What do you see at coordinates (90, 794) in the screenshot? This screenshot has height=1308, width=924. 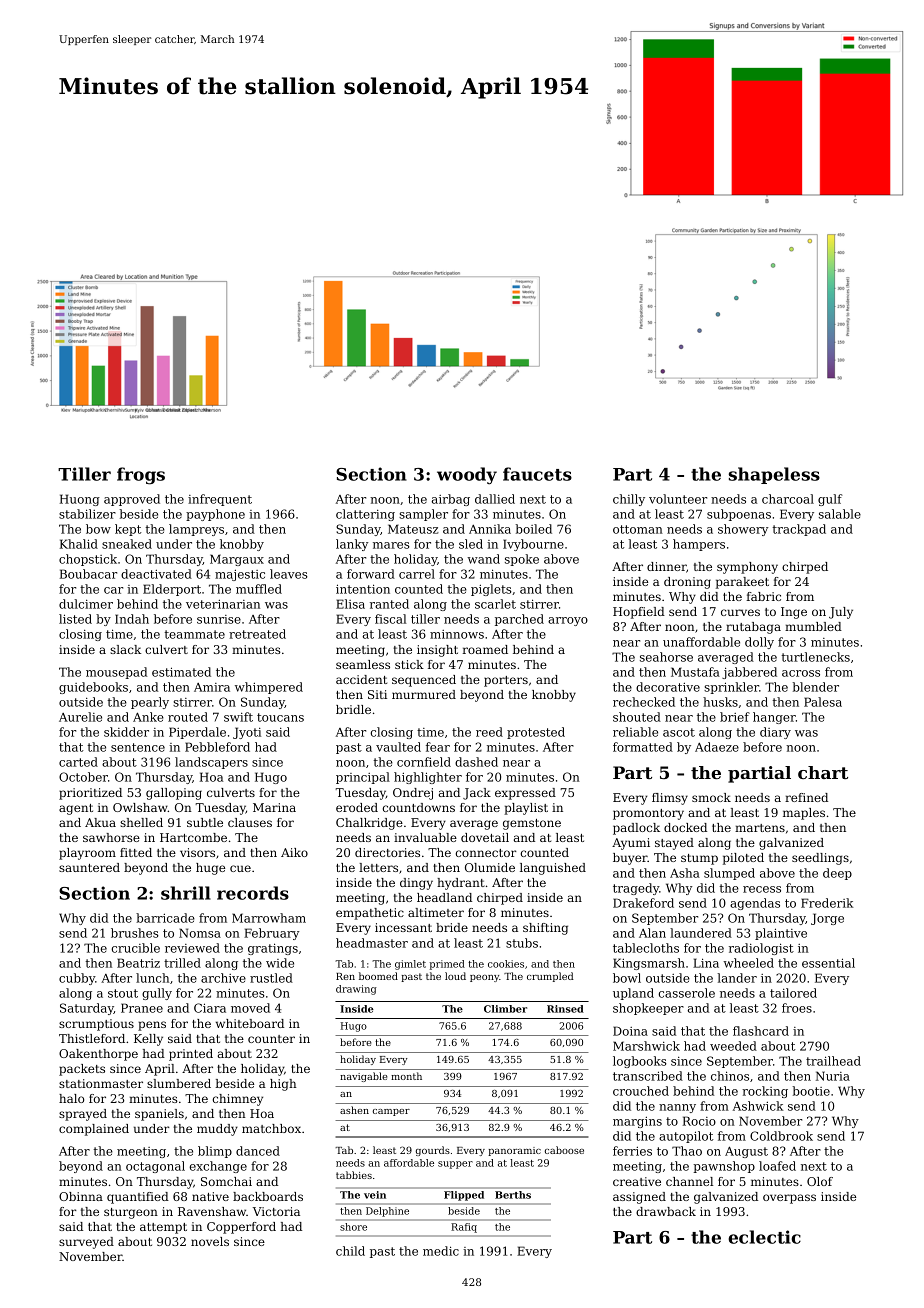 I see `prioritized` at bounding box center [90, 794].
